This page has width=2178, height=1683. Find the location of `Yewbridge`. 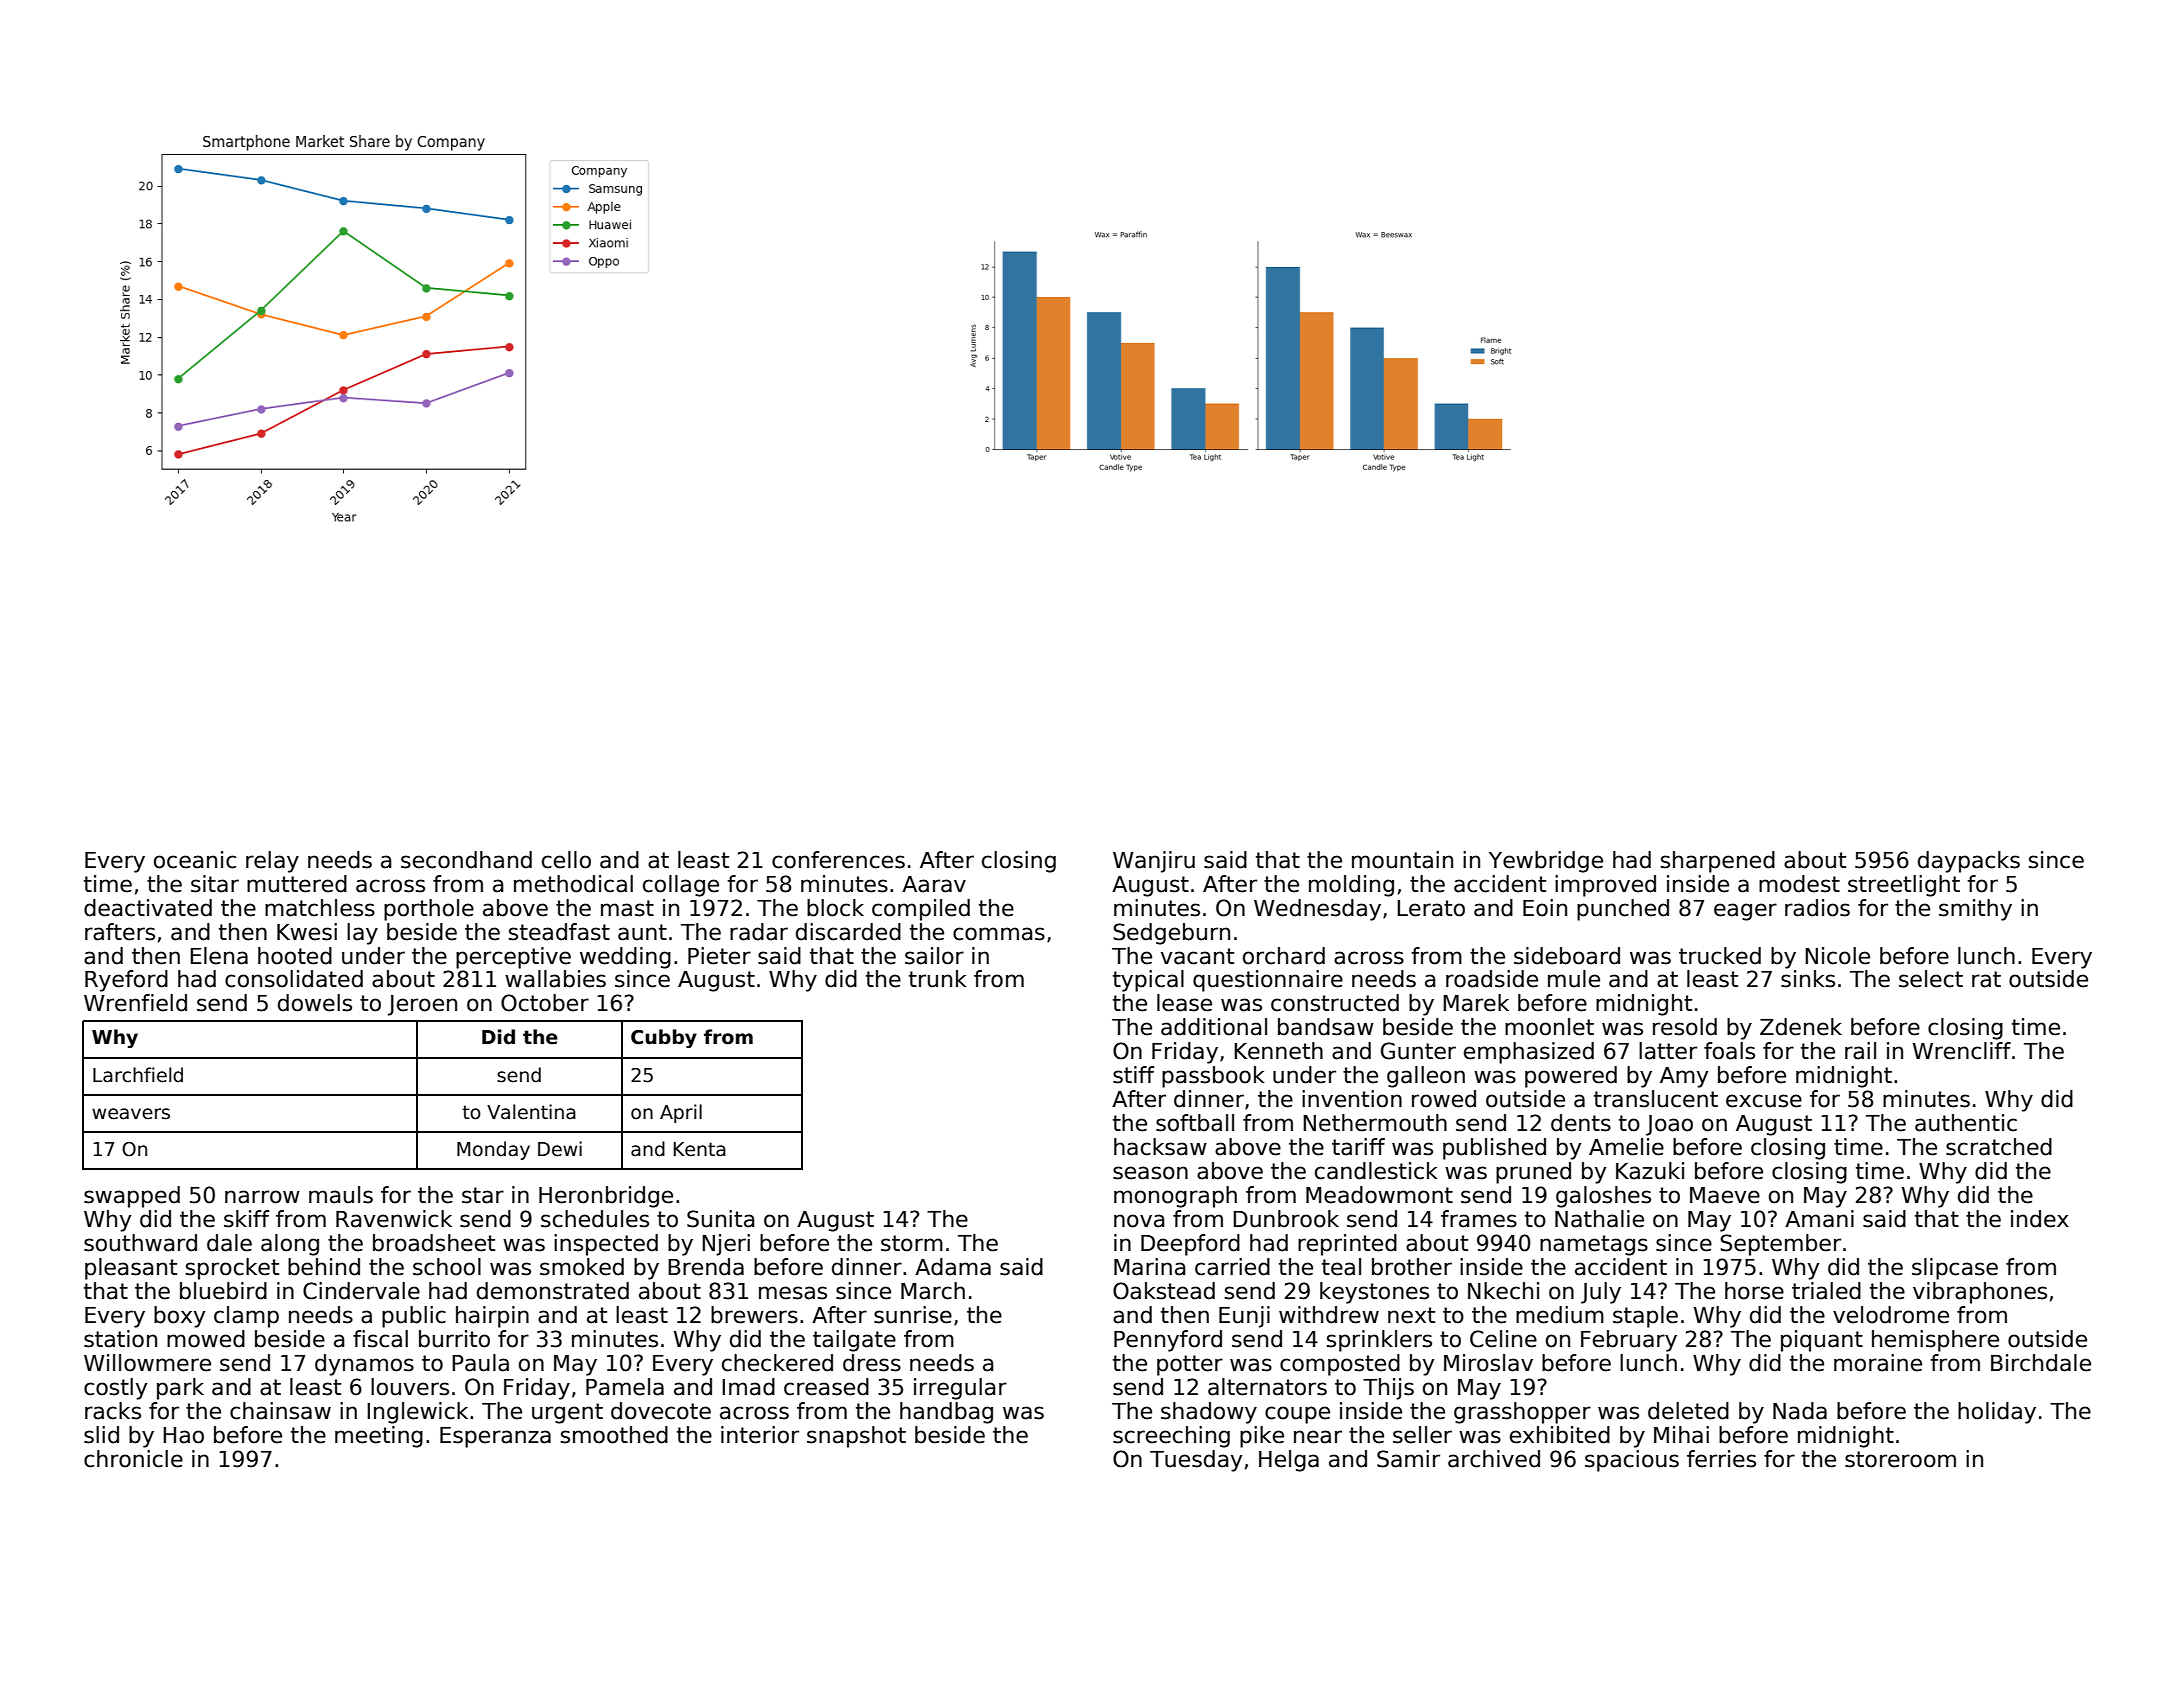

Yewbridge is located at coordinates (1546, 862).
